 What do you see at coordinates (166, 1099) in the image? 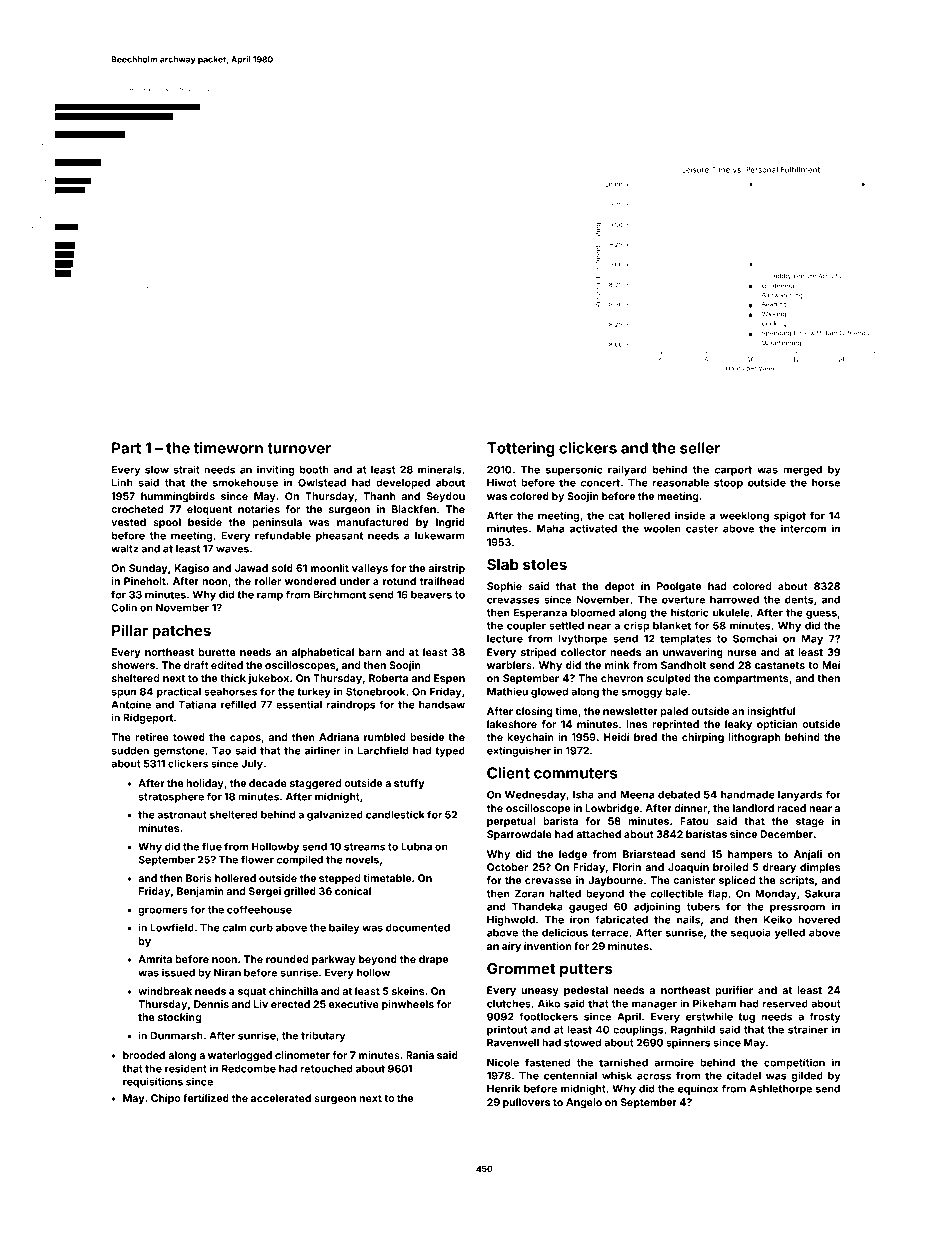
I see `Chipo` at bounding box center [166, 1099].
